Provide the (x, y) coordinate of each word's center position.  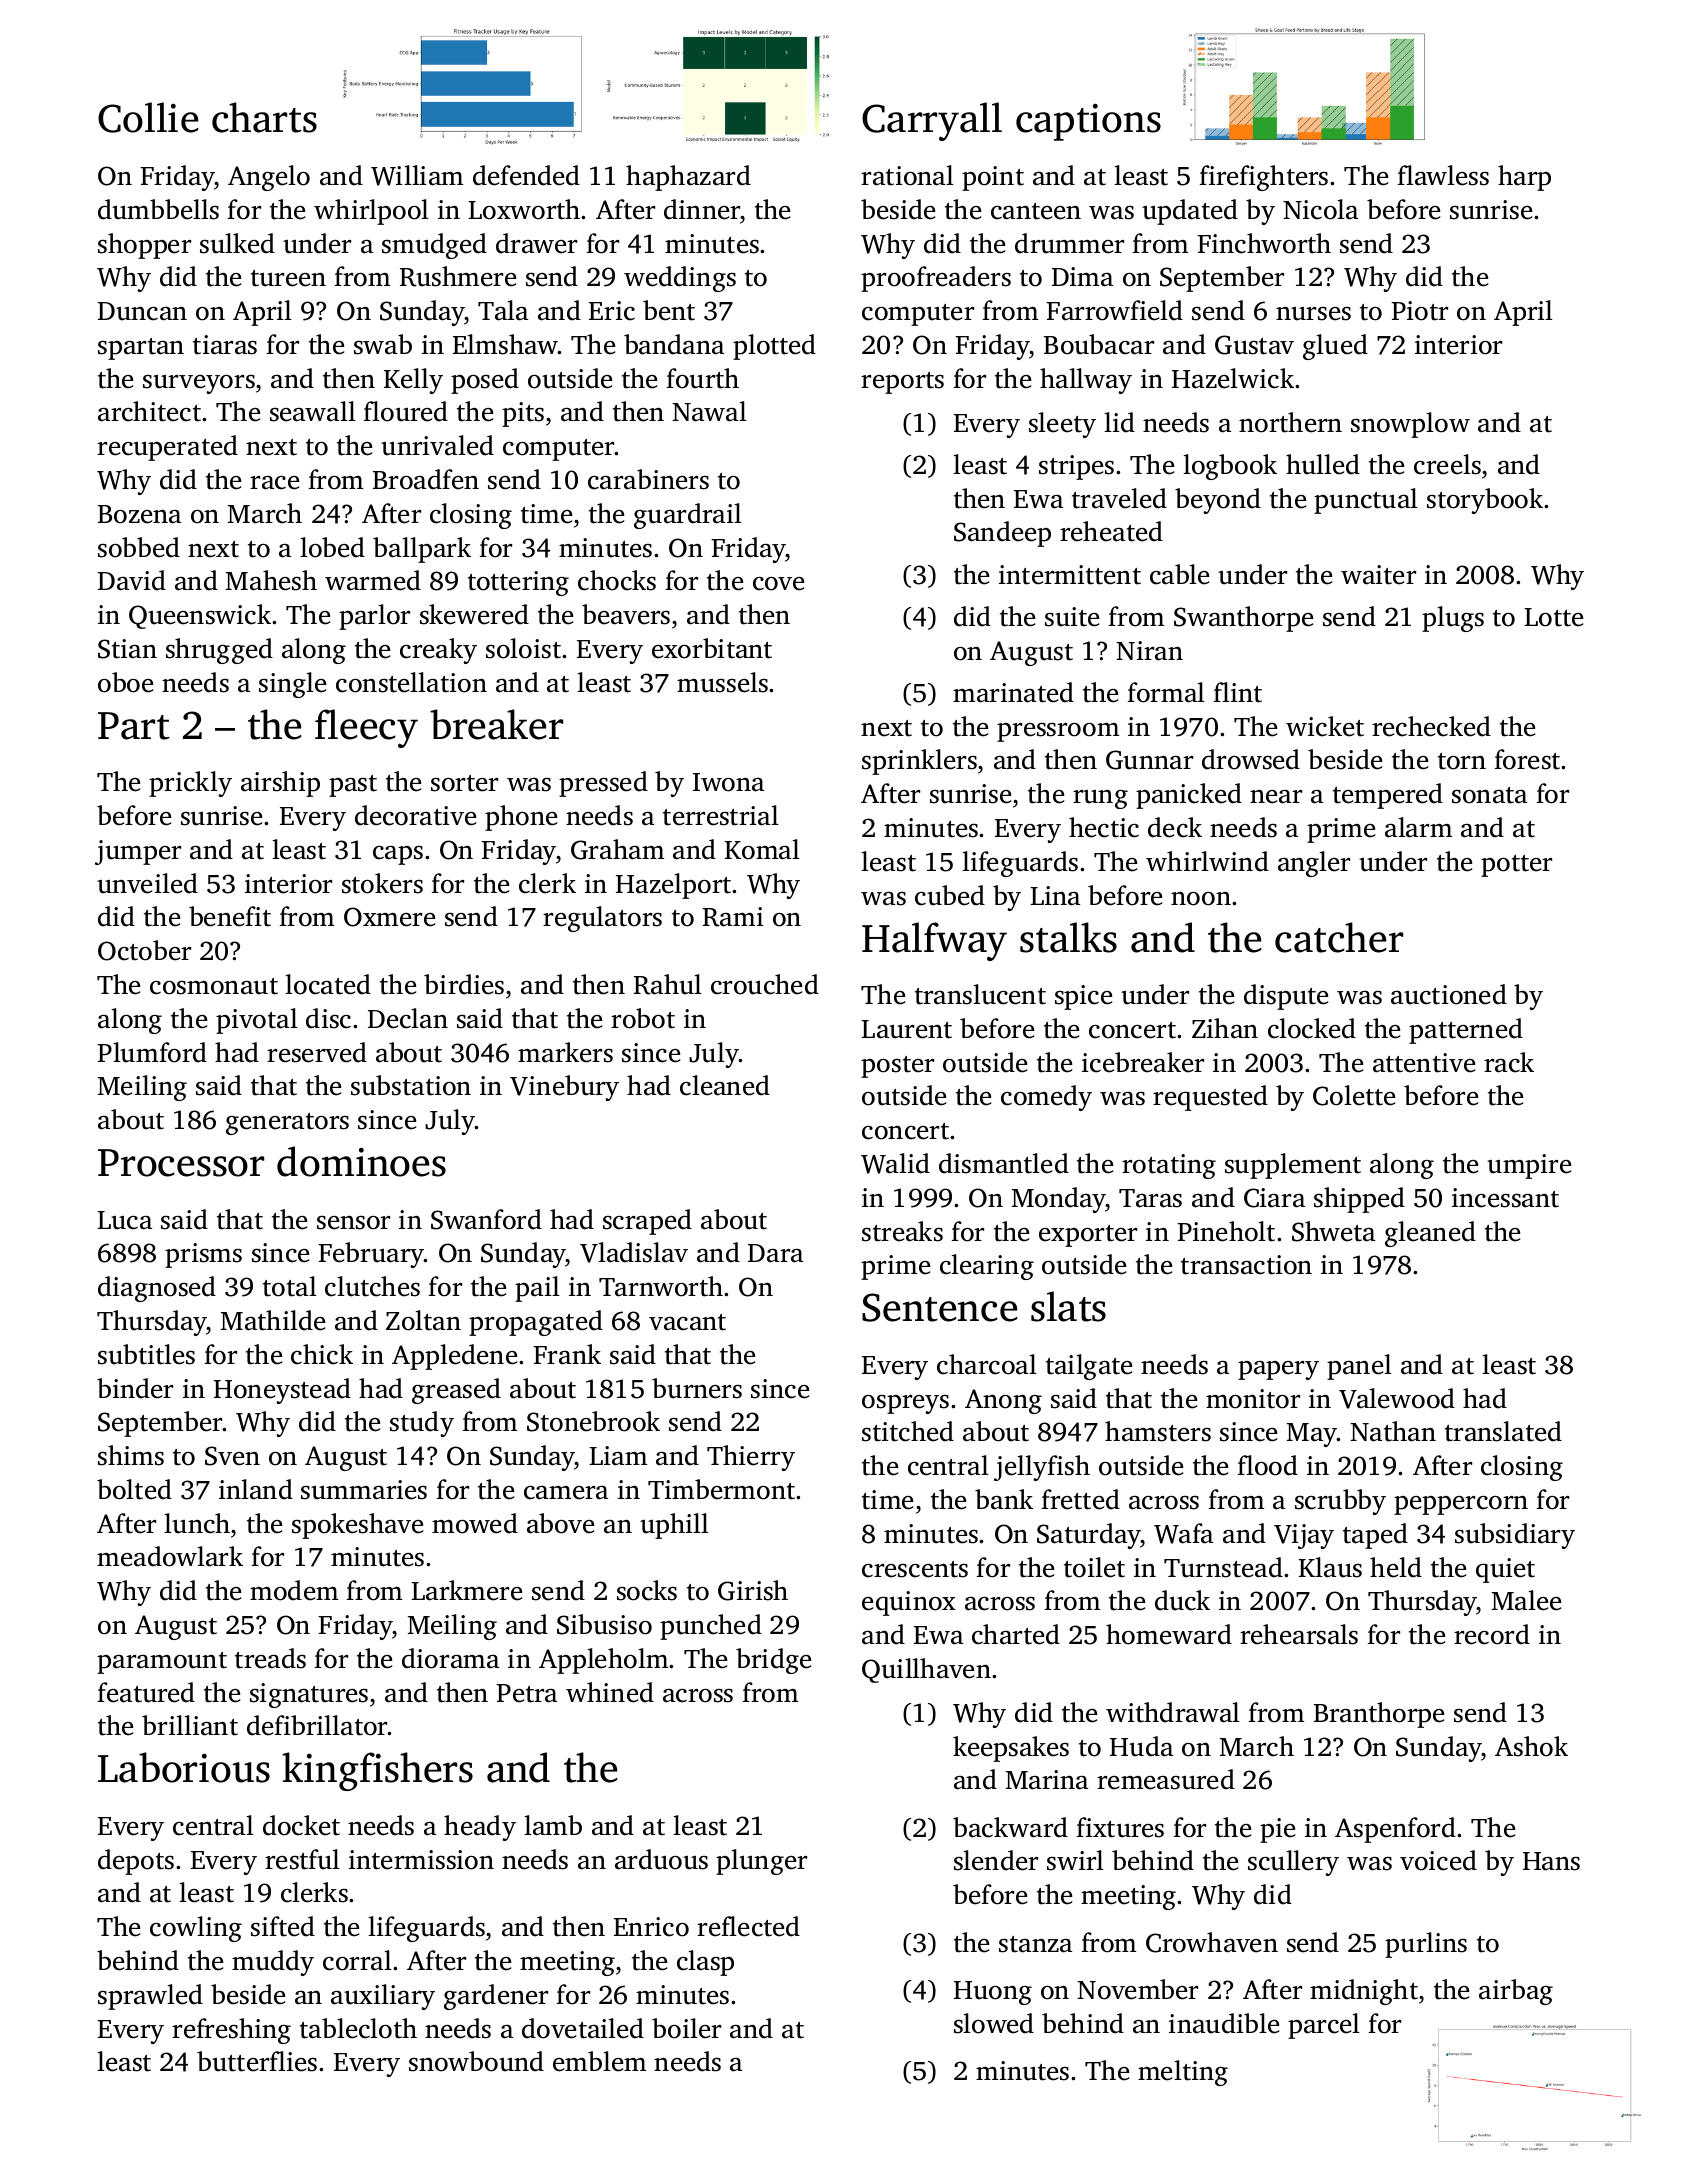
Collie (148, 117)
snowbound (476, 2061)
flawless (1443, 175)
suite (1072, 617)
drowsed (1251, 759)
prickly (190, 784)
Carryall (932, 121)
